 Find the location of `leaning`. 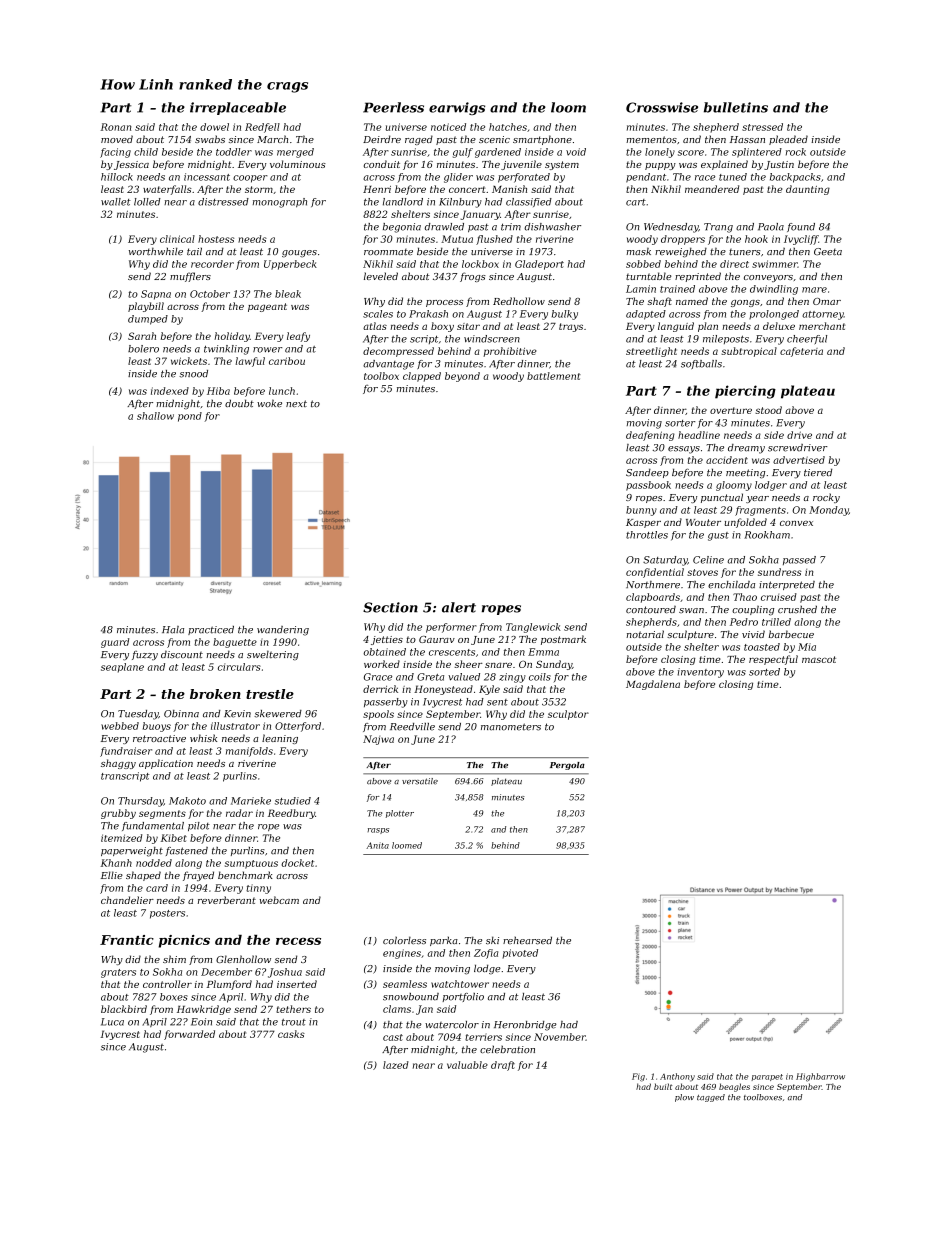

leaning is located at coordinates (280, 739).
